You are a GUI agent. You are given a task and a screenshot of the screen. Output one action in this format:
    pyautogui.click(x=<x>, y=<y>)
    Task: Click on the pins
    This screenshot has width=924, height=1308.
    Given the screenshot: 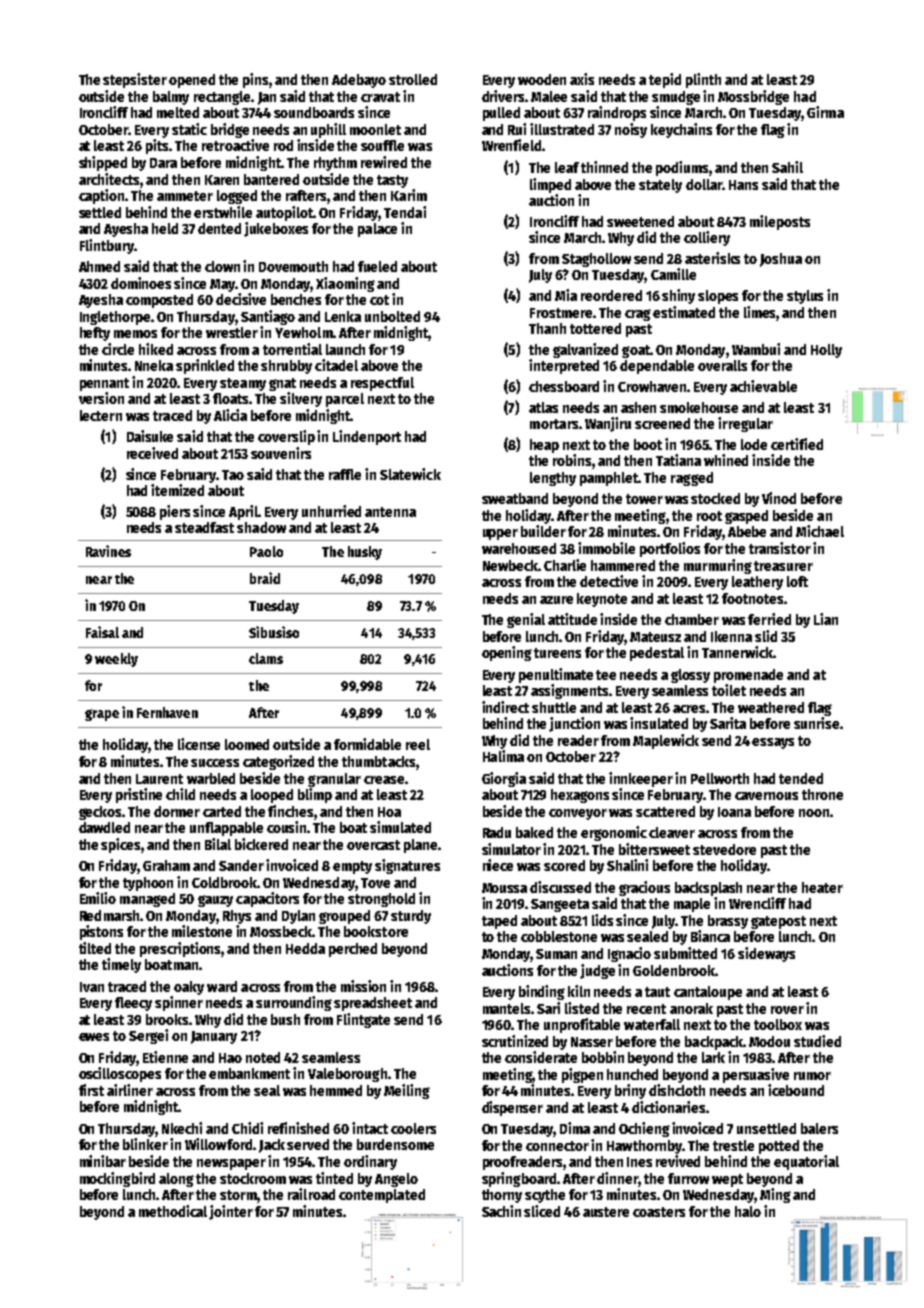 What is the action you would take?
    pyautogui.click(x=255, y=80)
